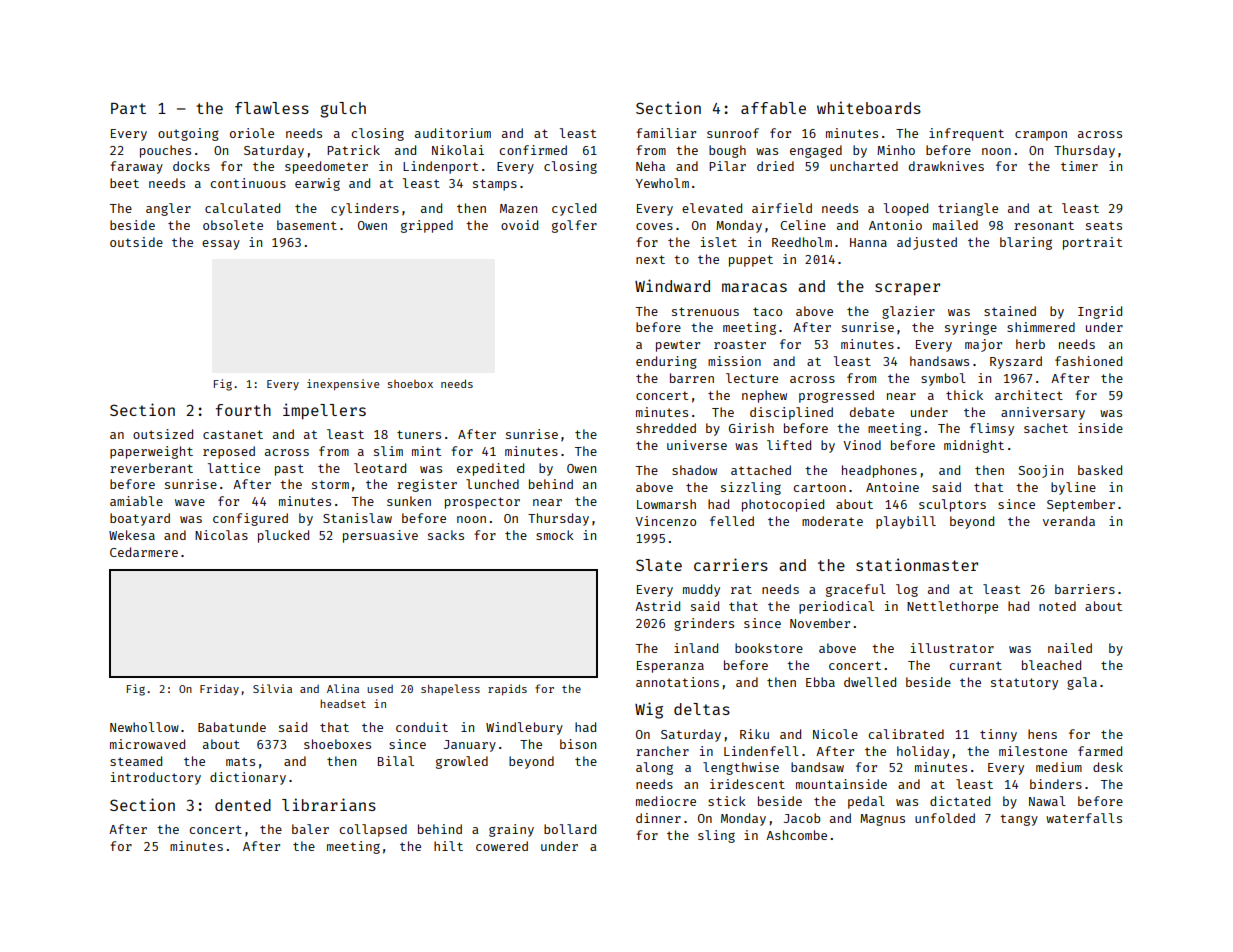 This screenshot has width=1233, height=952. Describe the element at coordinates (1041, 136) in the screenshot. I see `crampon` at that location.
